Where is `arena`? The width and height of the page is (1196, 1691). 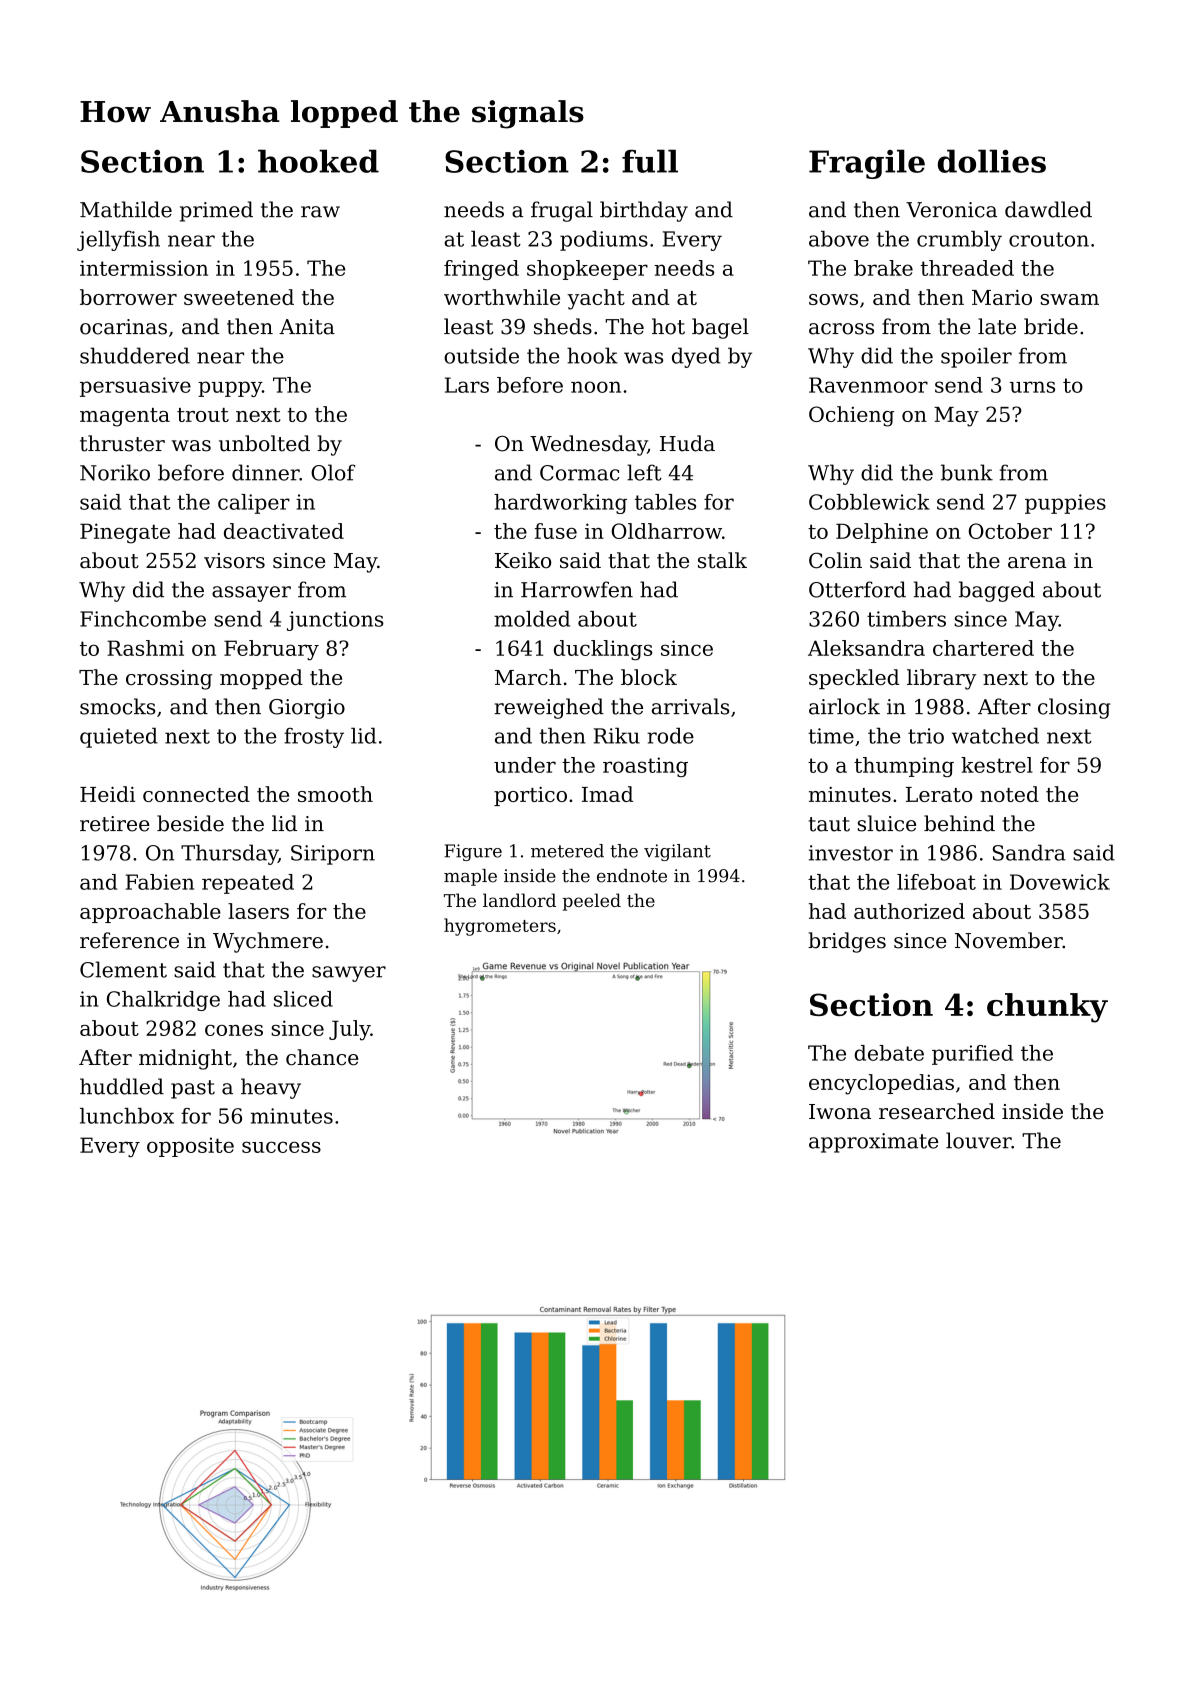
arena is located at coordinates (1037, 563).
